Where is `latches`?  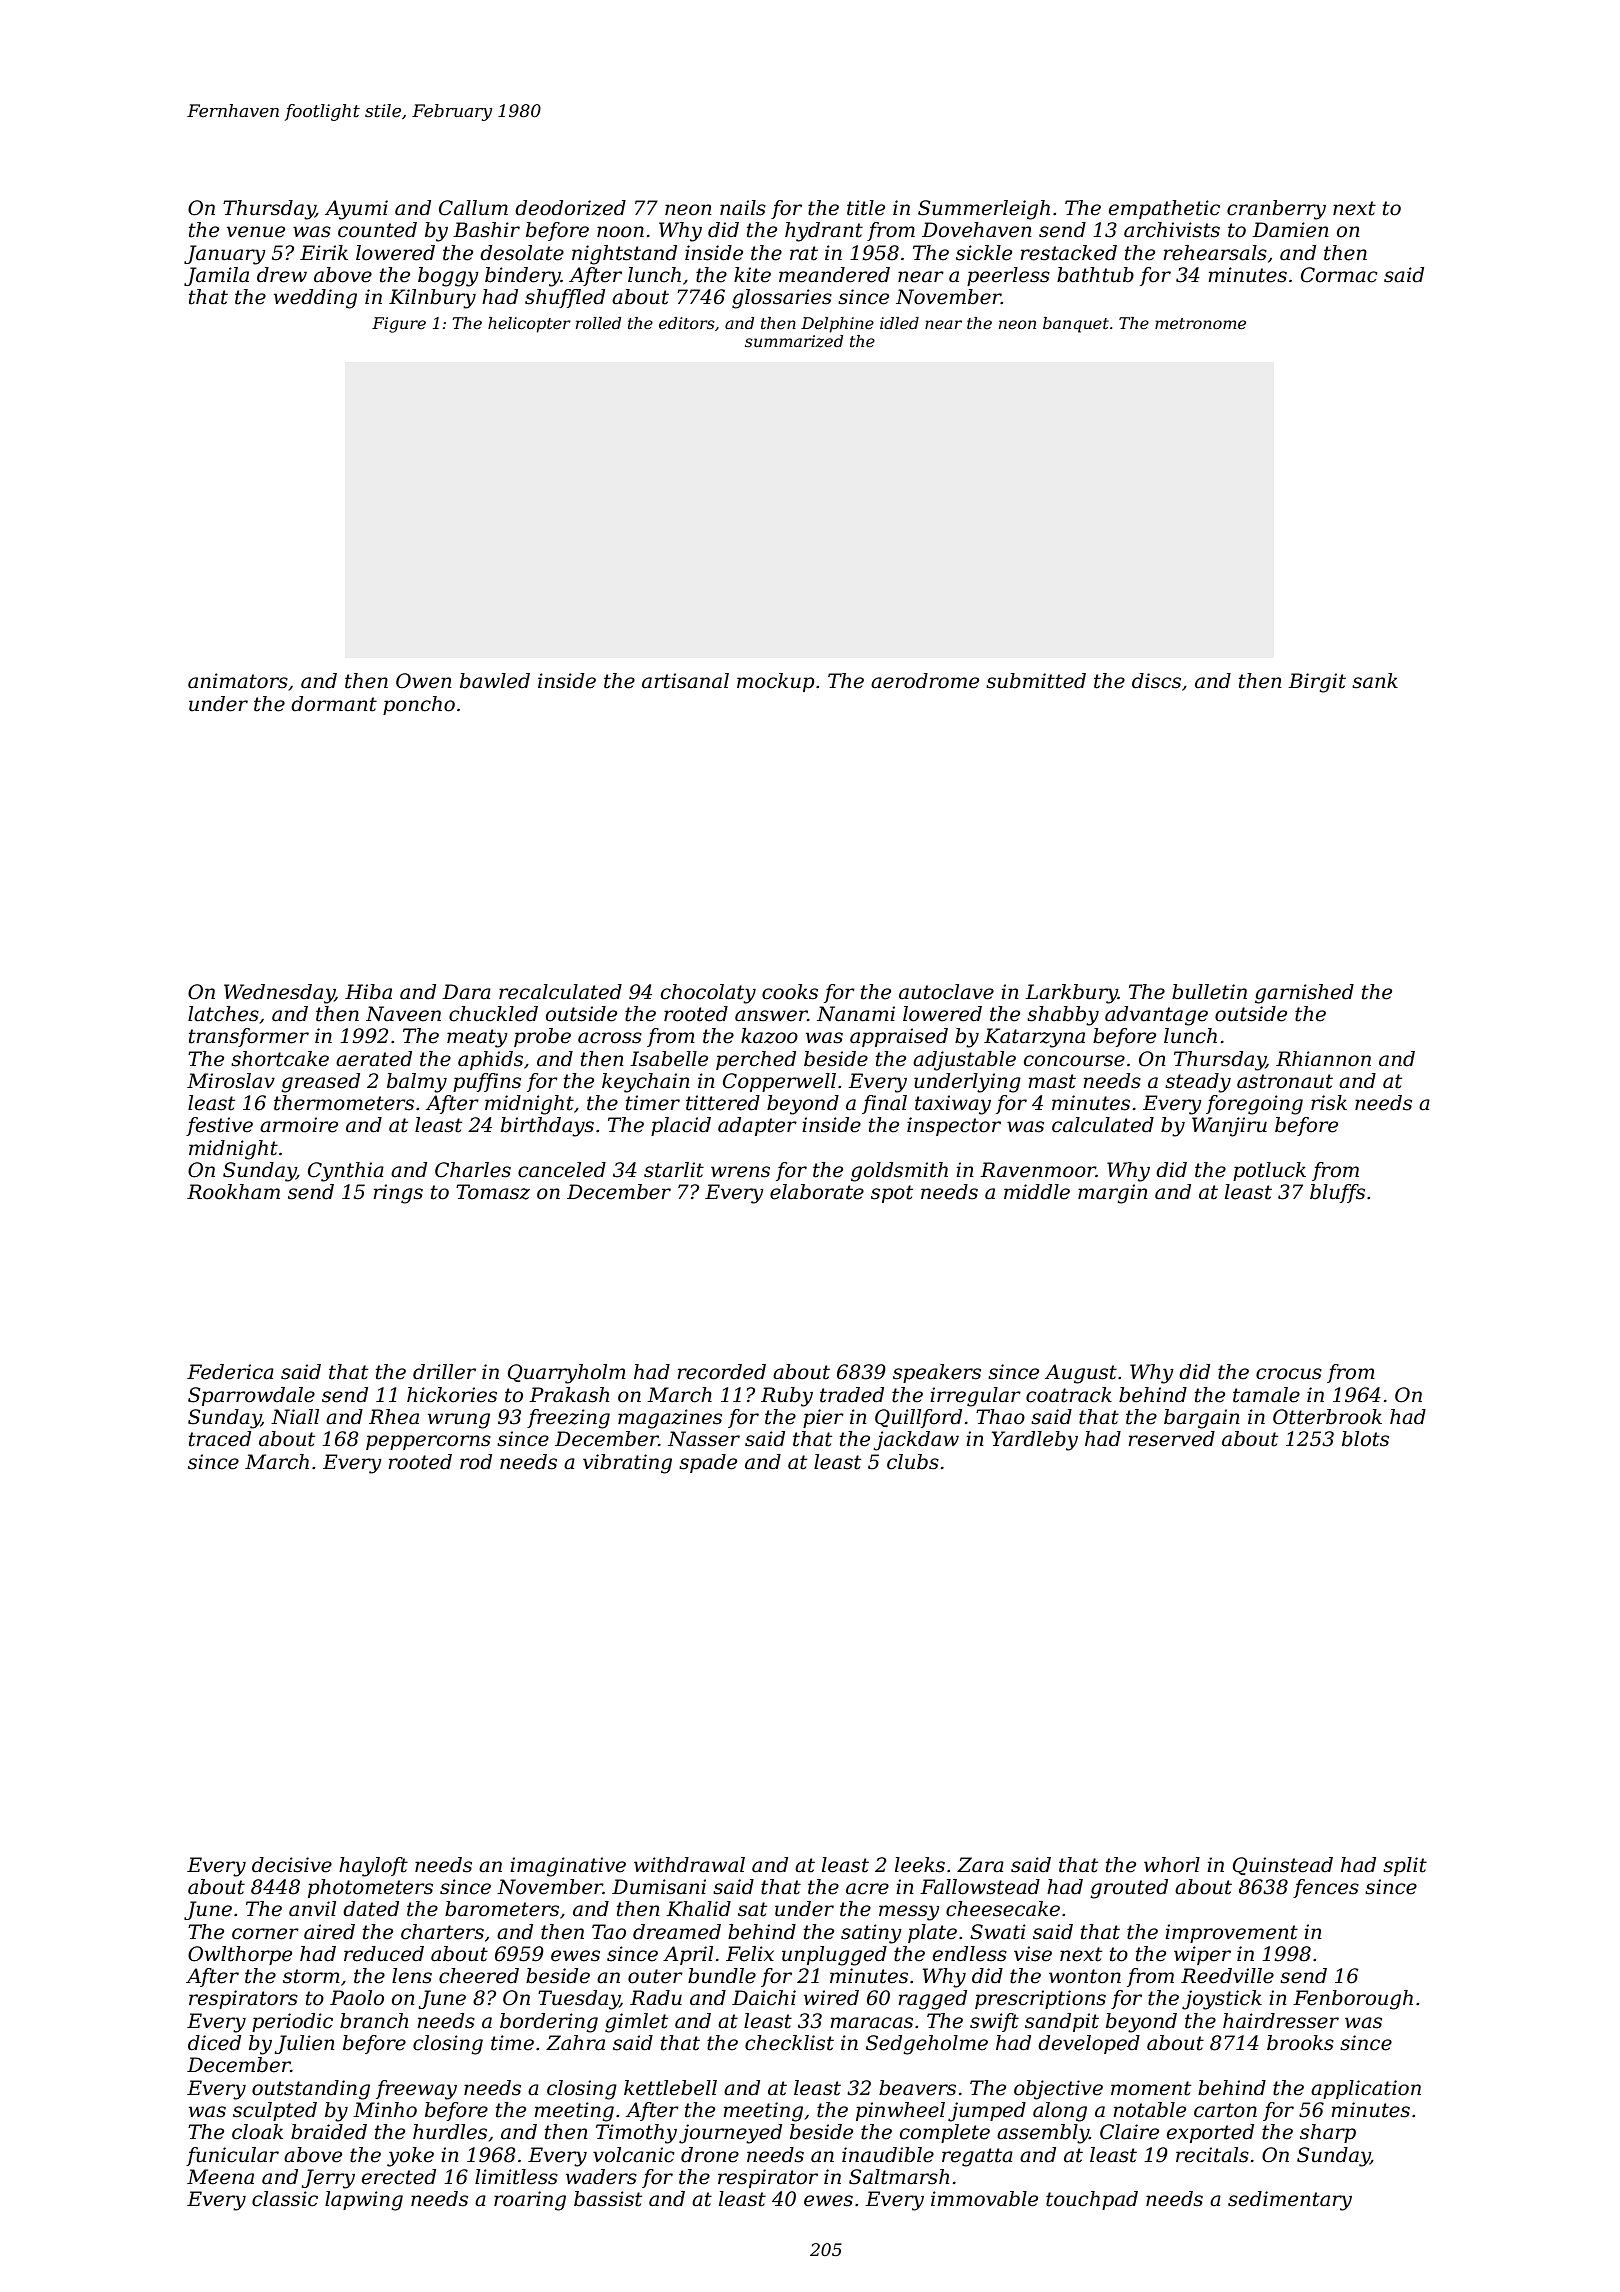 latches is located at coordinates (223, 1014).
